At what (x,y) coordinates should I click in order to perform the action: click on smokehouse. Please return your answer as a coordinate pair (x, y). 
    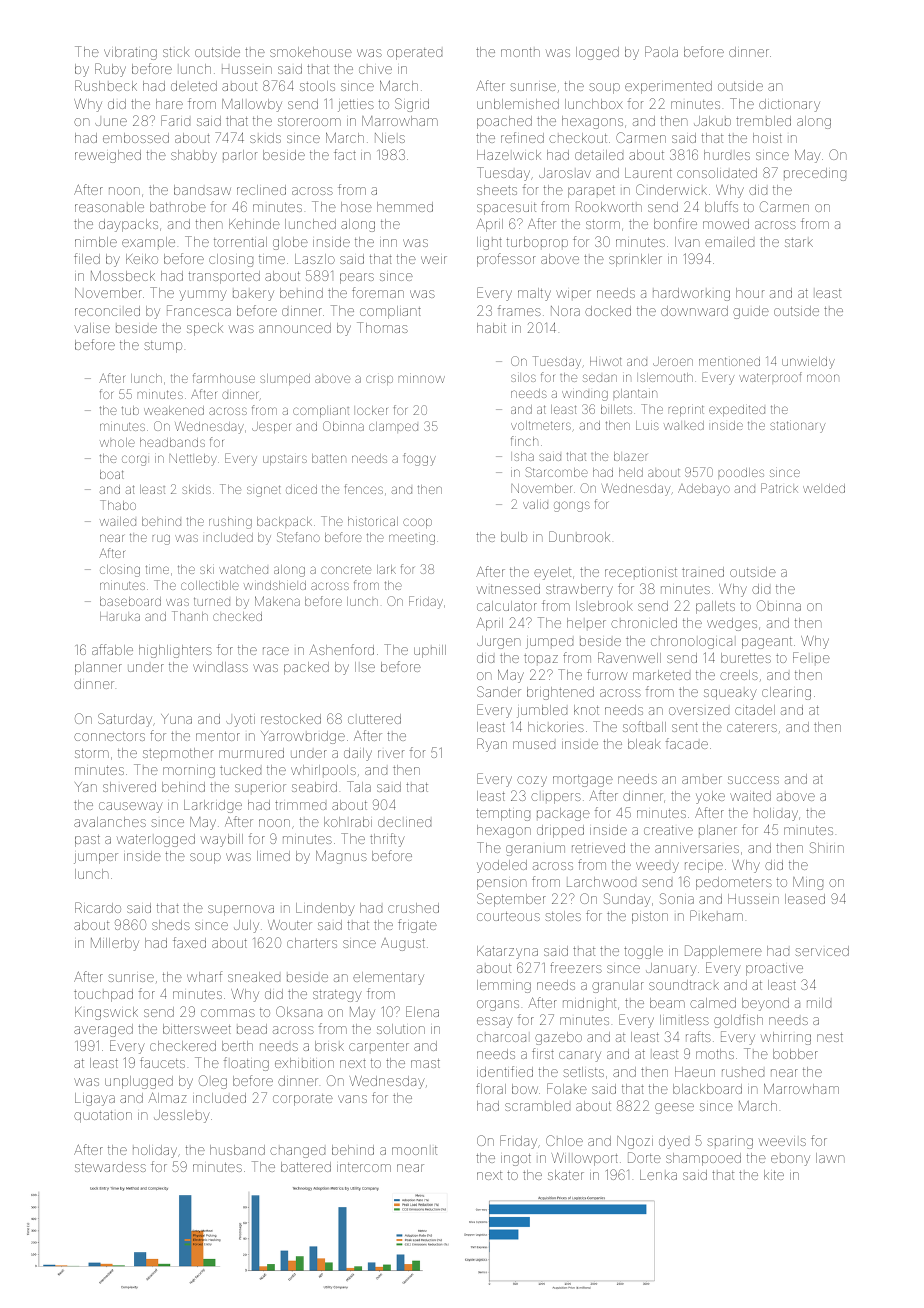
    Looking at the image, I should click on (311, 52).
